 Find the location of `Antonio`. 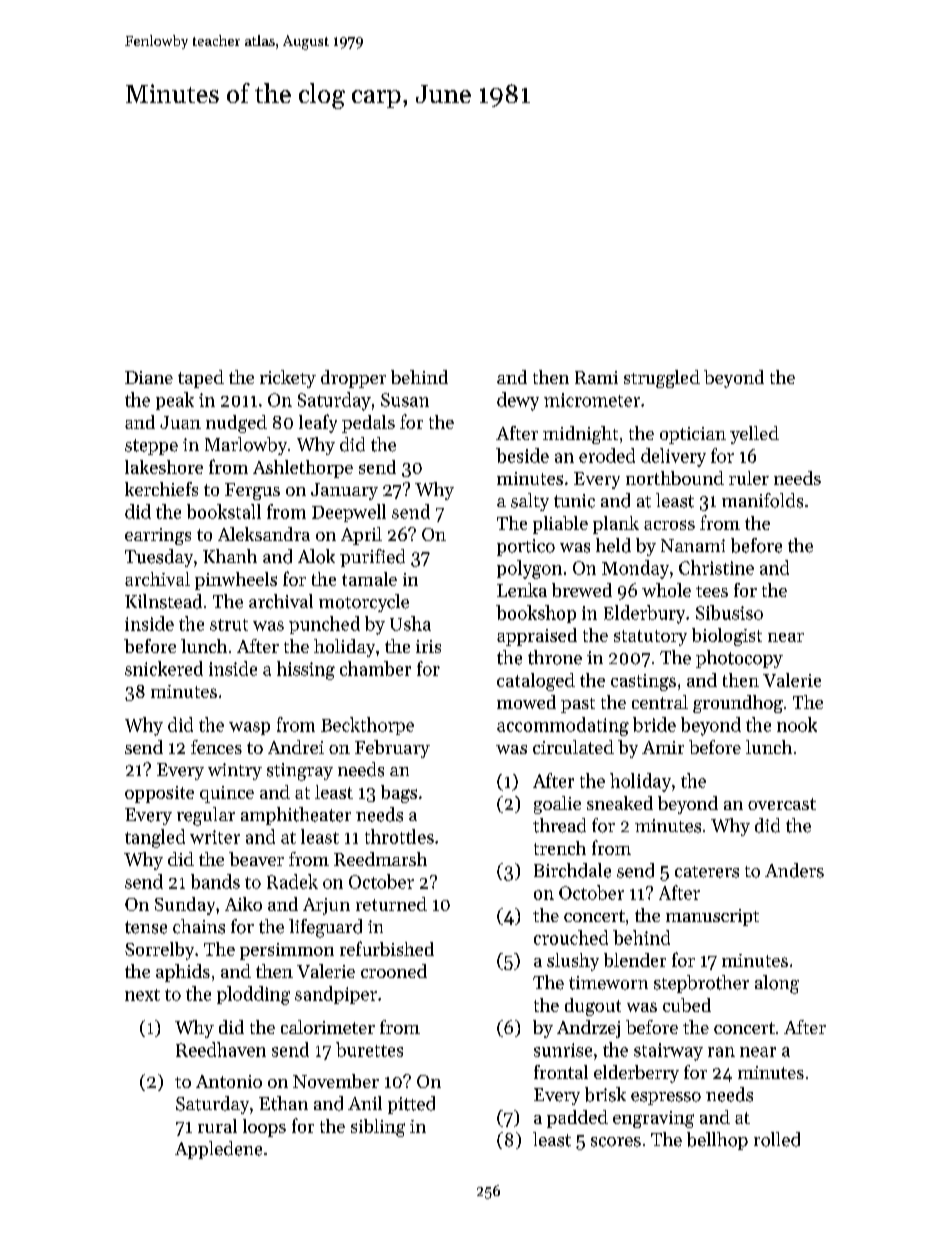

Antonio is located at coordinates (229, 1081).
